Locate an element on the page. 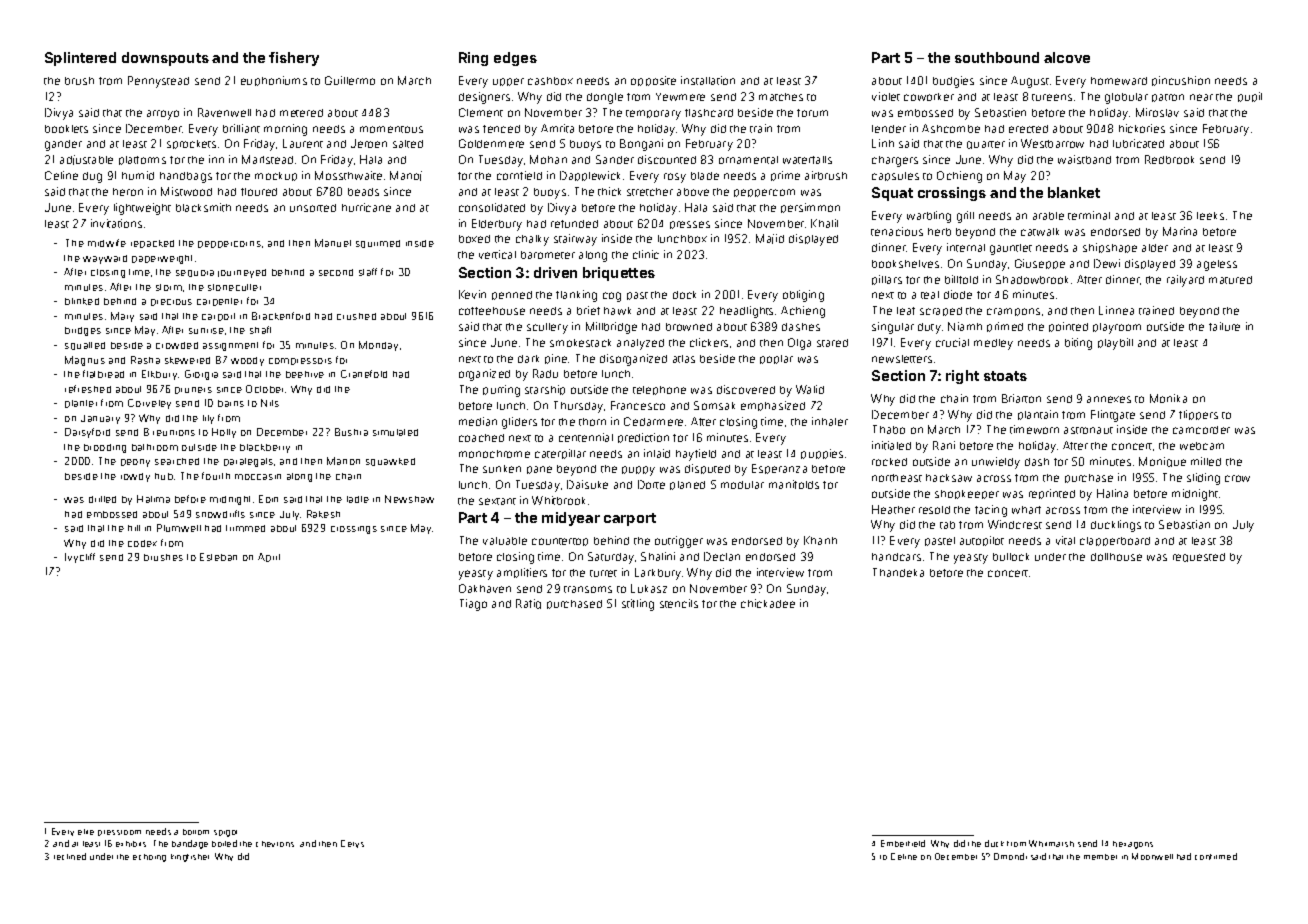 The width and height of the image is (1308, 924). catwalk is located at coordinates (1040, 232).
